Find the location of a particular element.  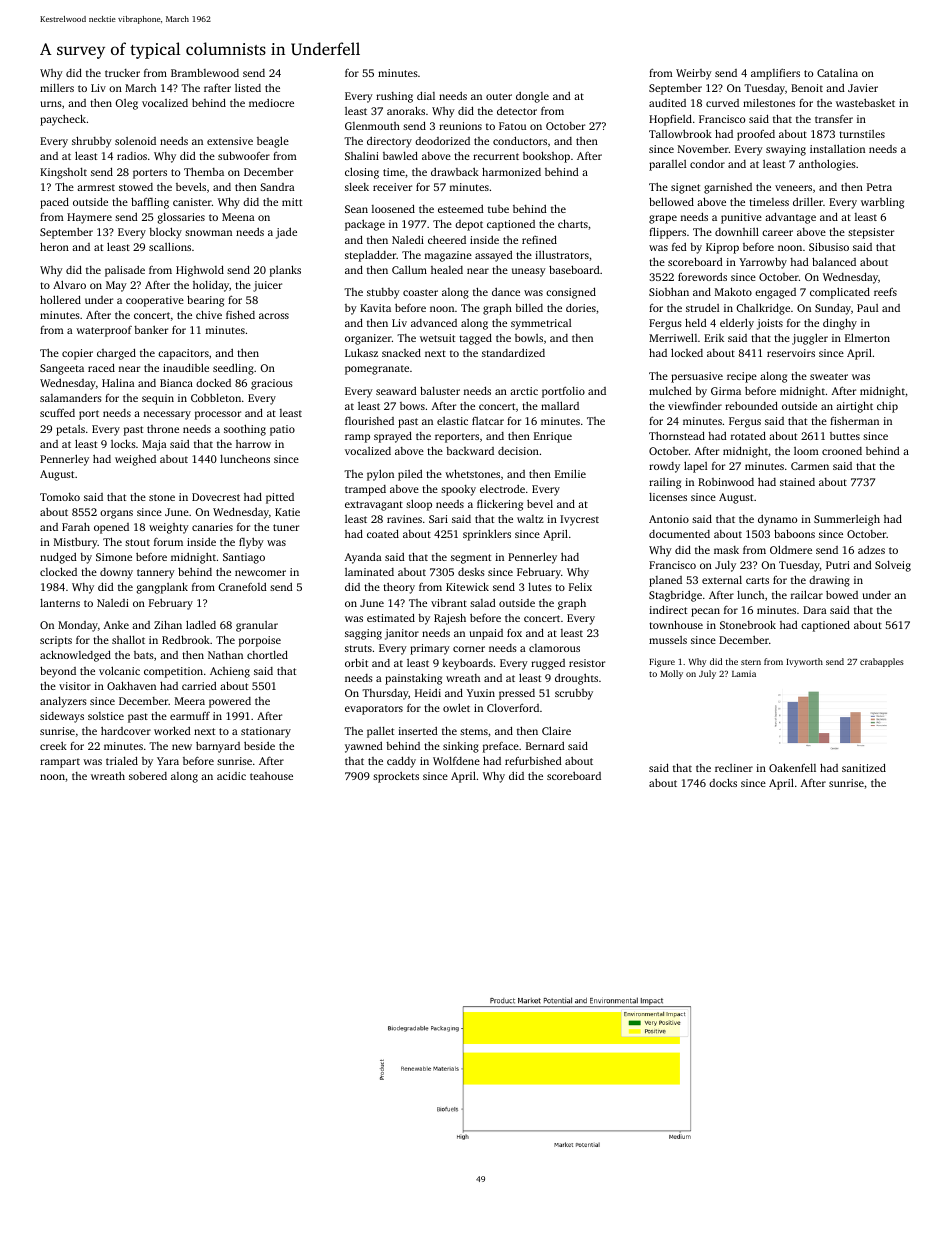

acidic is located at coordinates (231, 776).
